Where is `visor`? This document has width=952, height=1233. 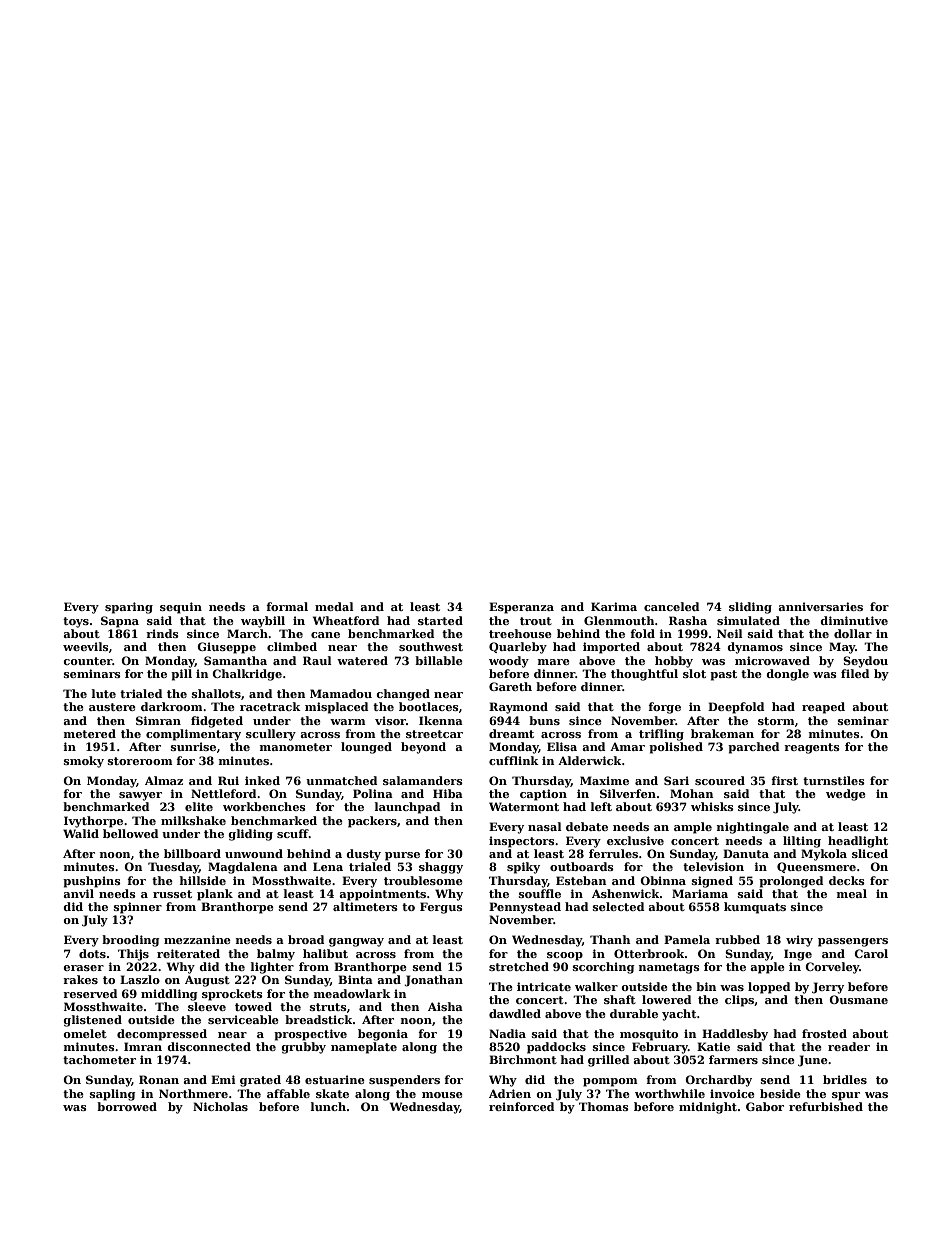 visor is located at coordinates (390, 720).
